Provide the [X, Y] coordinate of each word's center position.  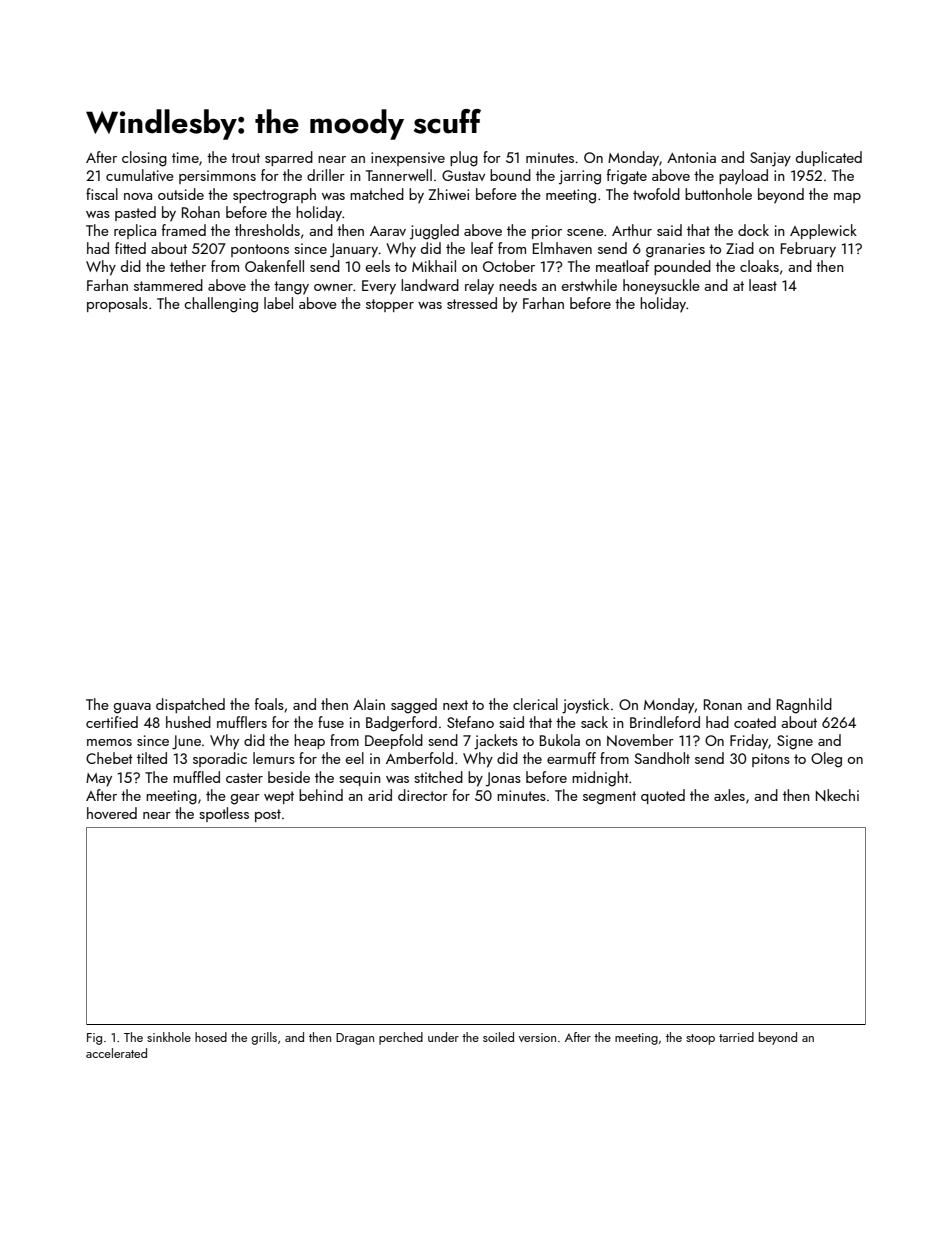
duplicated [829, 158]
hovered [112, 813]
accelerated [116, 1053]
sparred [289, 158]
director [423, 795]
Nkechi [837, 795]
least [763, 285]
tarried [736, 1037]
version [537, 1037]
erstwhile [589, 285]
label [278, 303]
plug [464, 159]
